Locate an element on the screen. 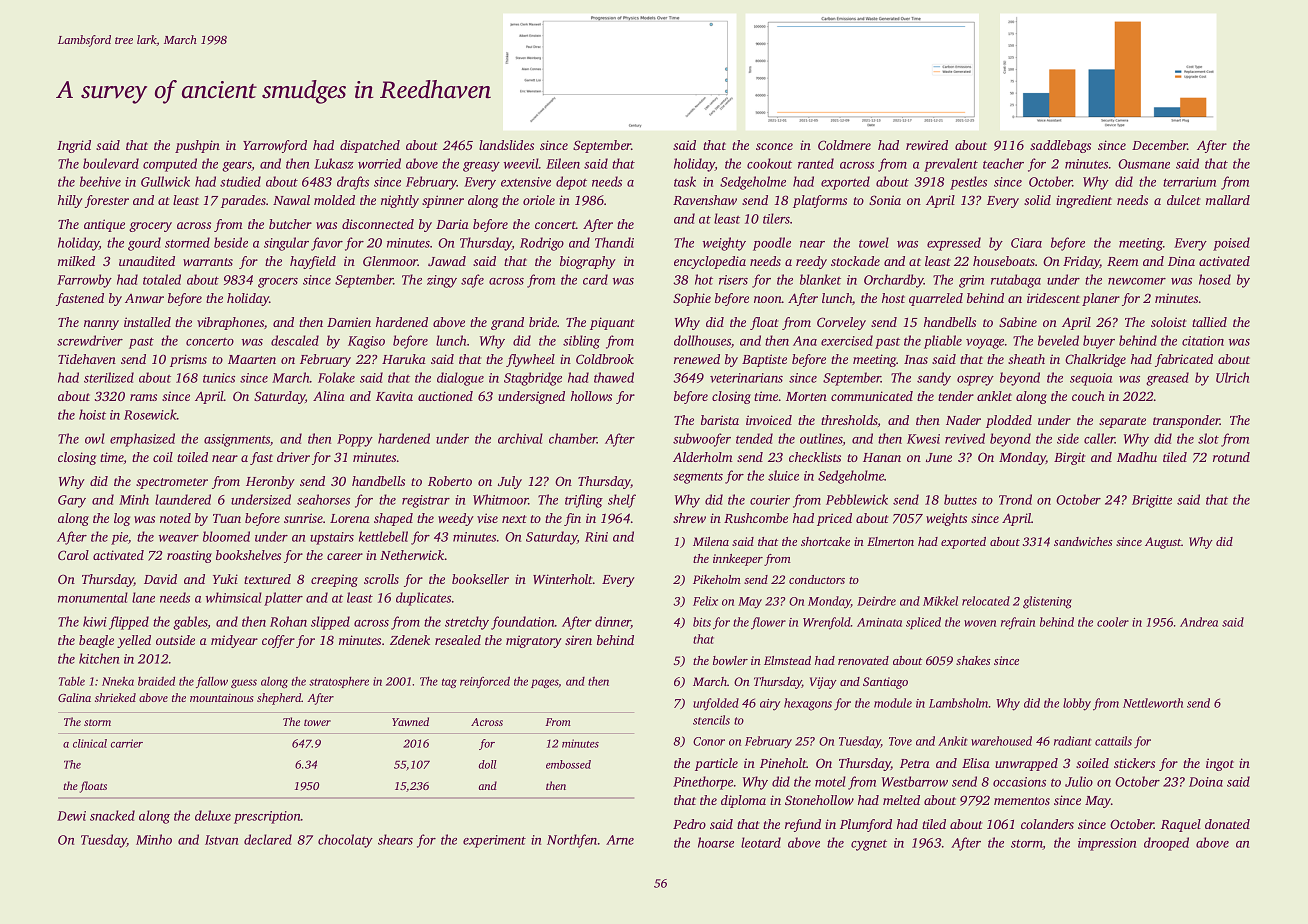  bits is located at coordinates (702, 622).
